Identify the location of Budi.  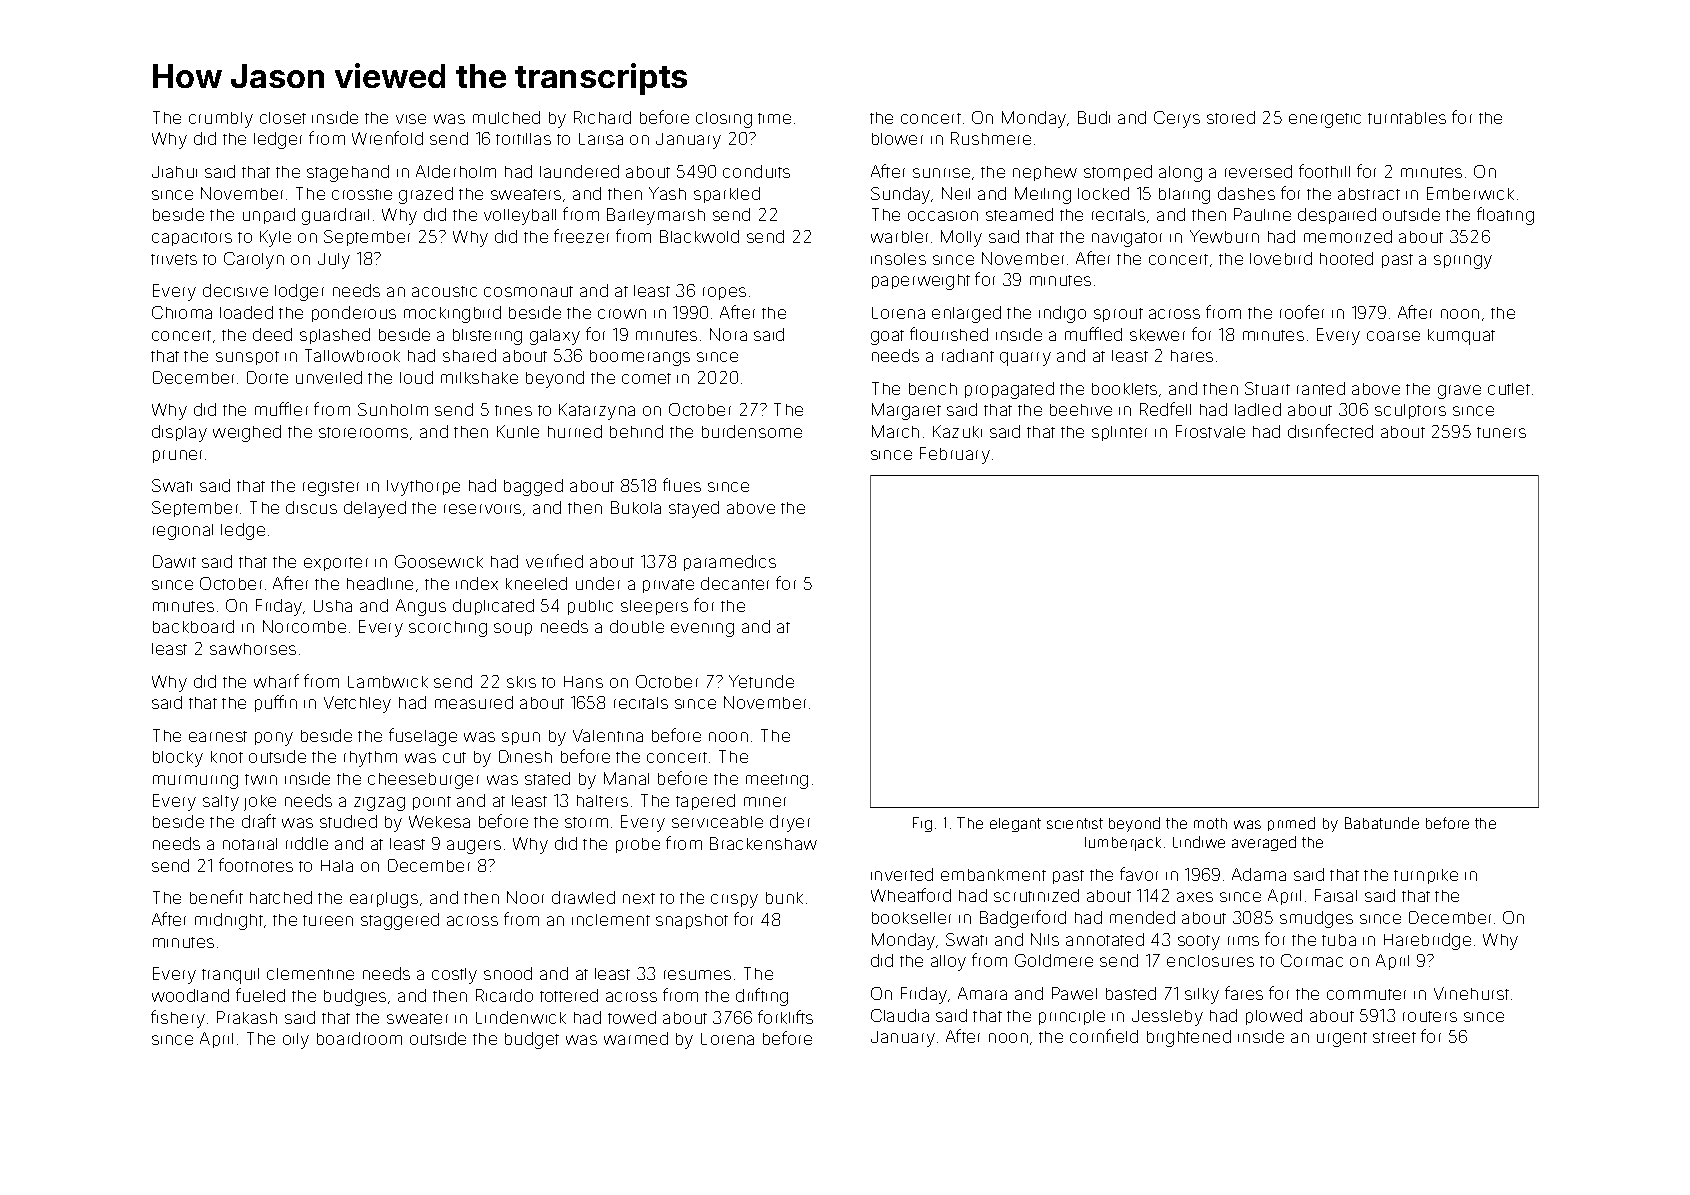
(1094, 117).
